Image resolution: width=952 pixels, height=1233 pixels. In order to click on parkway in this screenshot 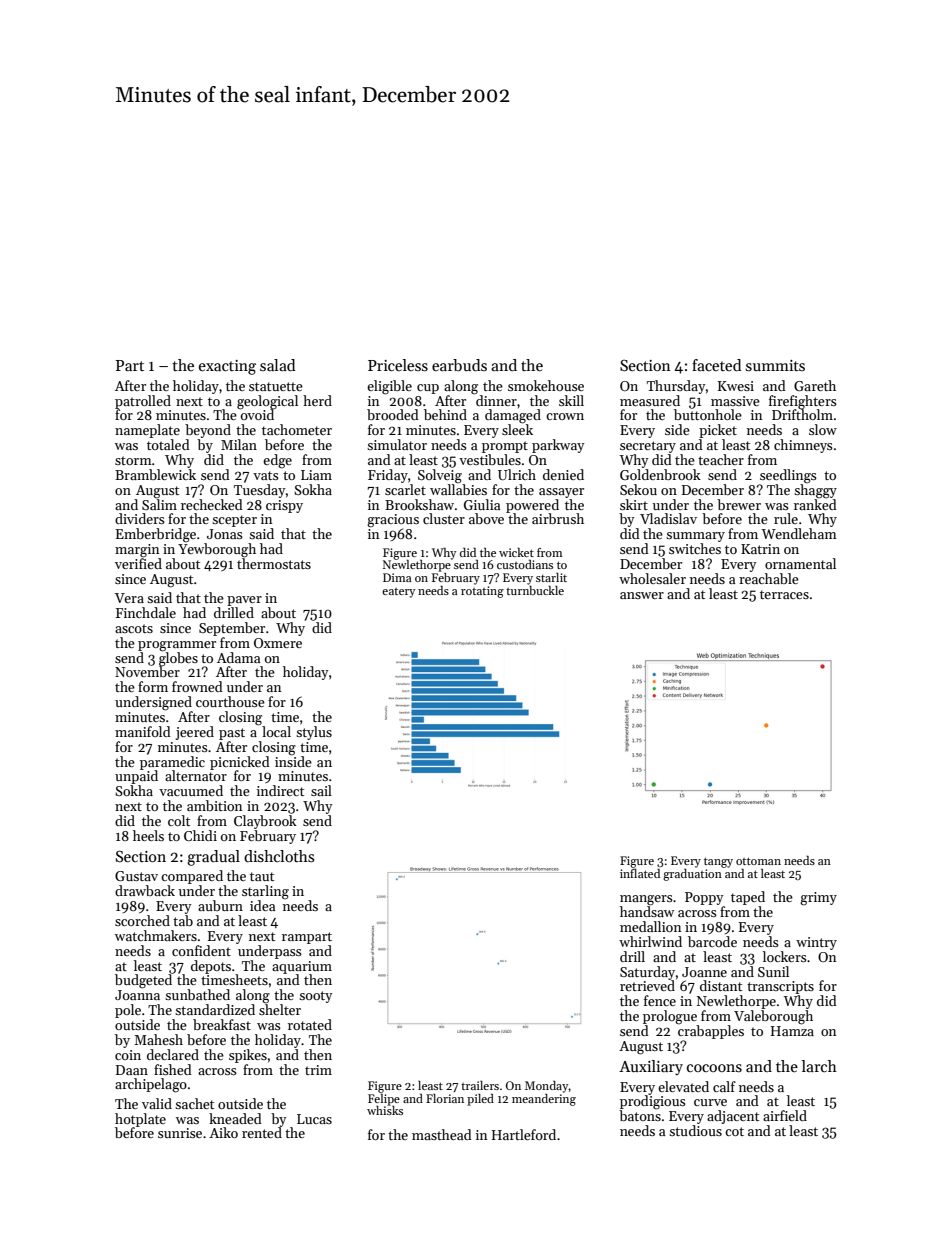, I will do `click(558, 446)`.
